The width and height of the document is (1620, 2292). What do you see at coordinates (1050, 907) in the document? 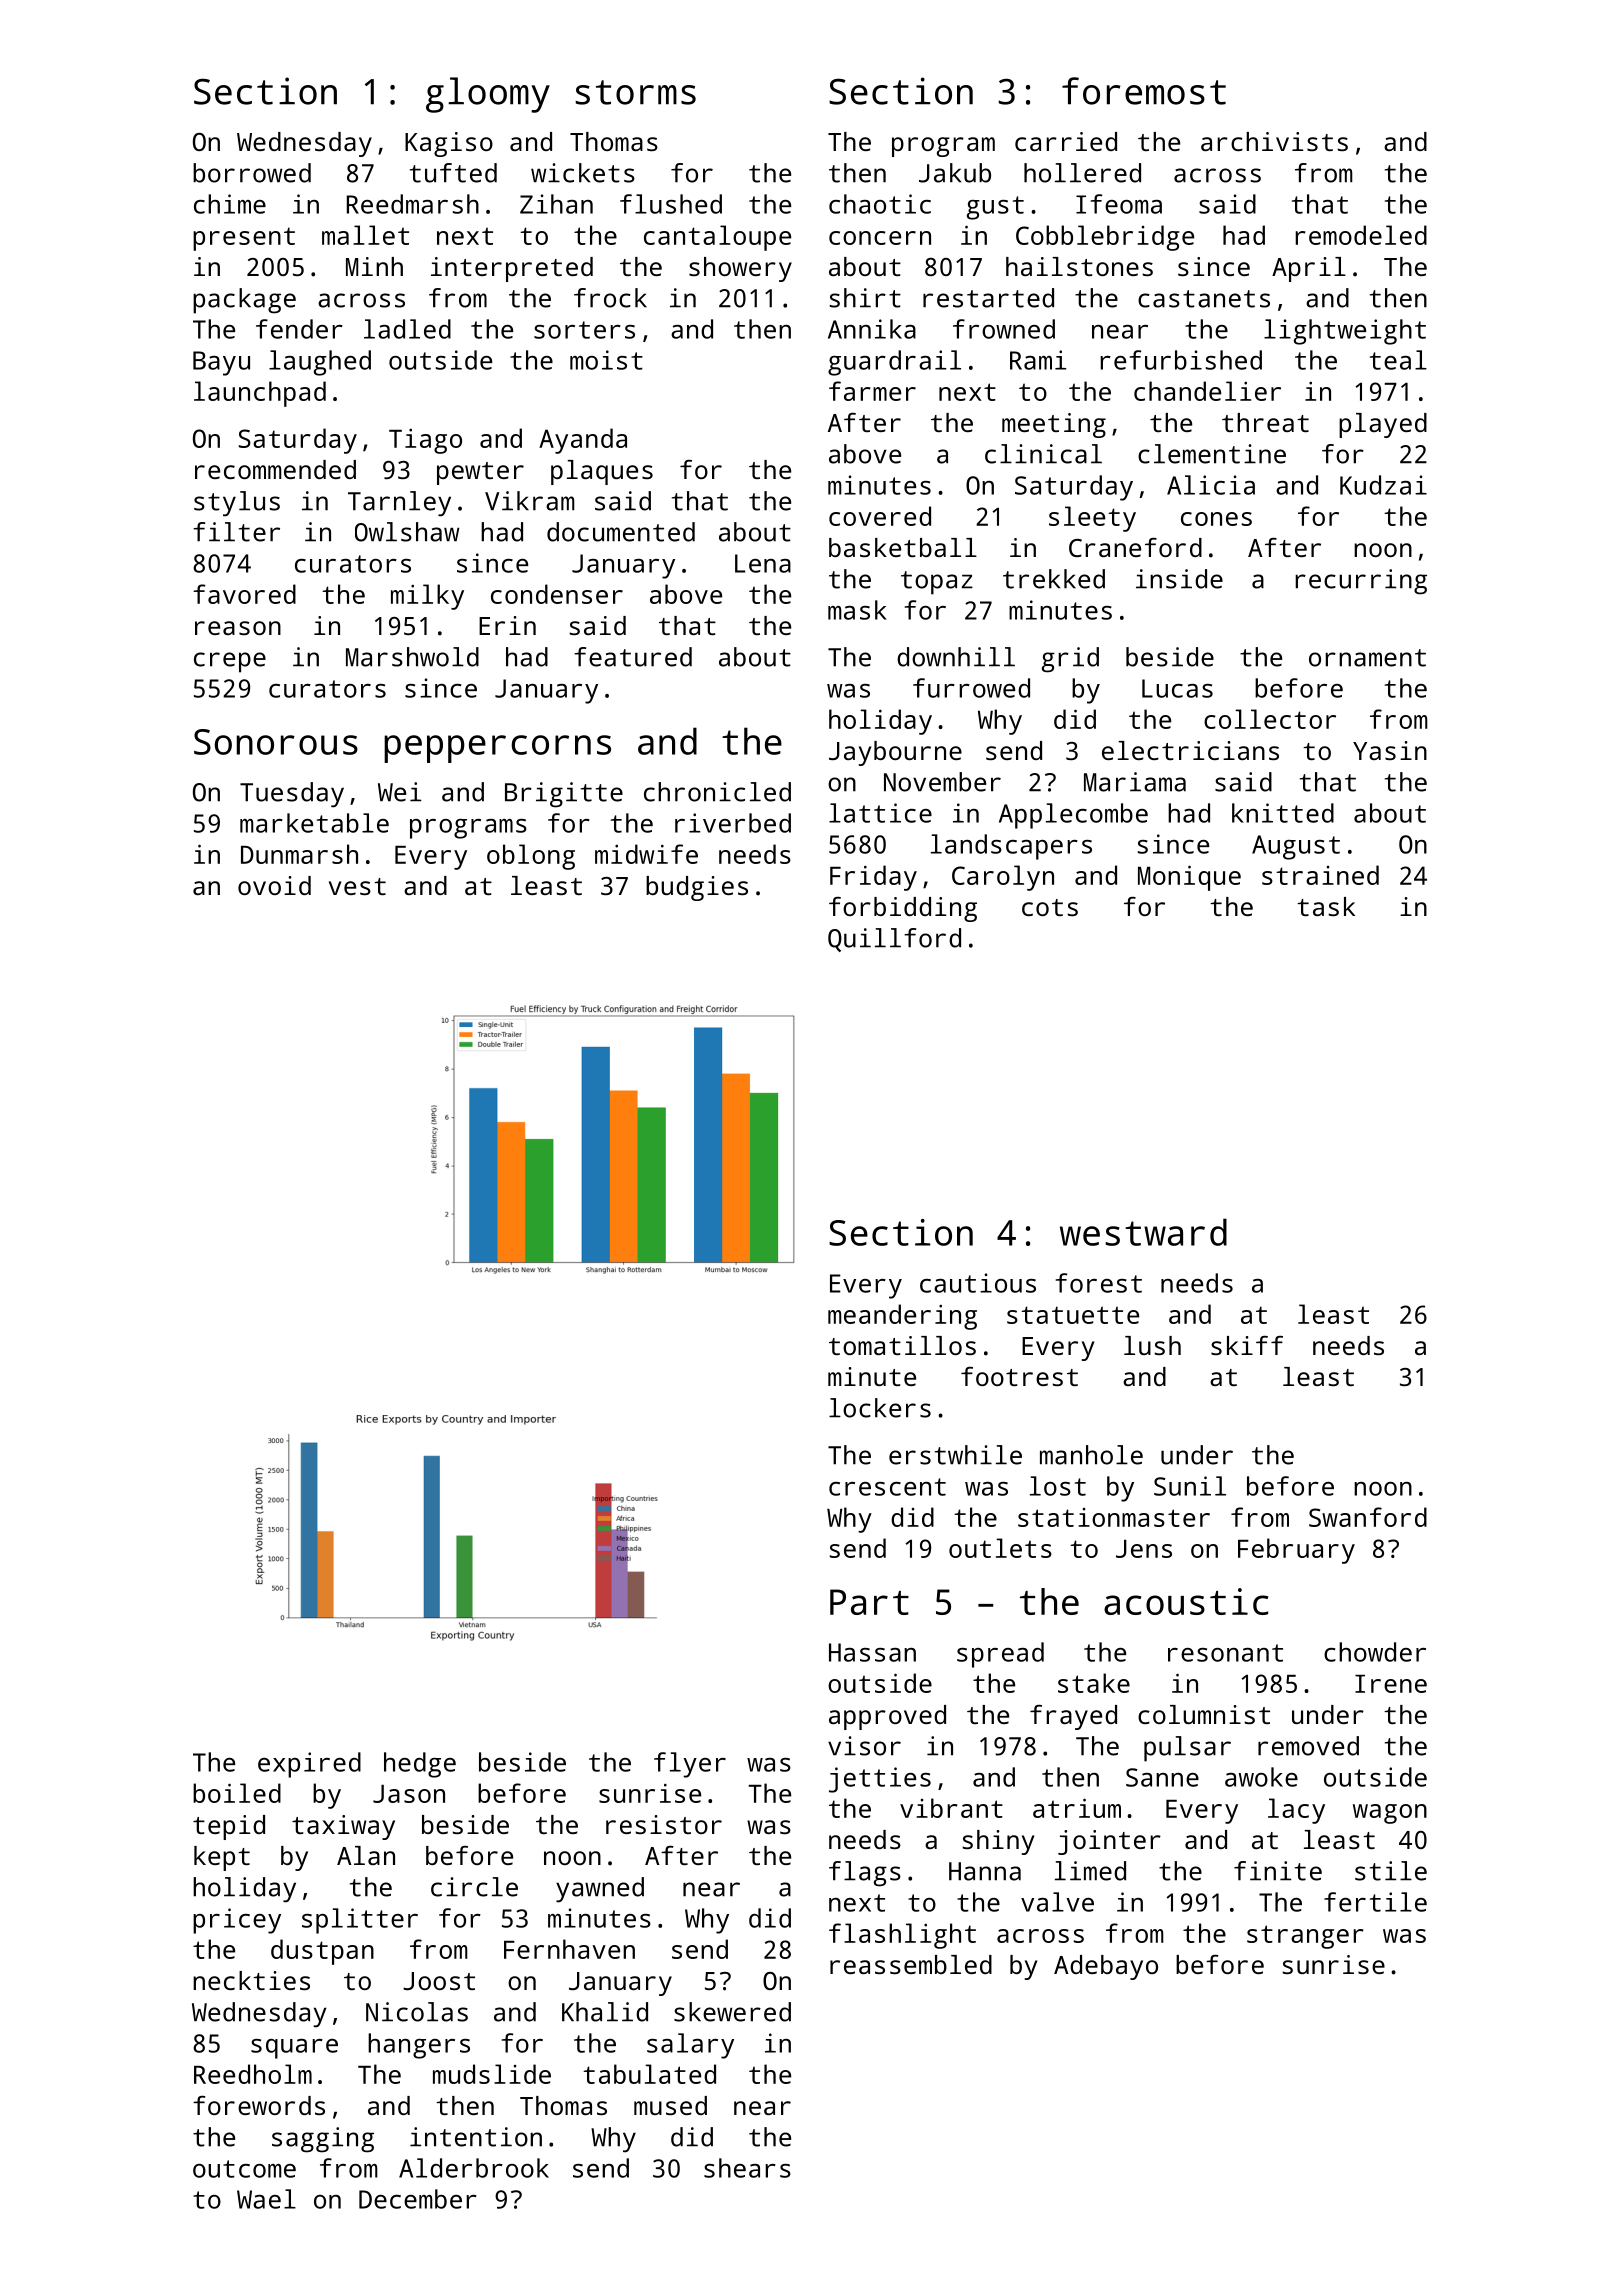
I see `cots` at bounding box center [1050, 907].
